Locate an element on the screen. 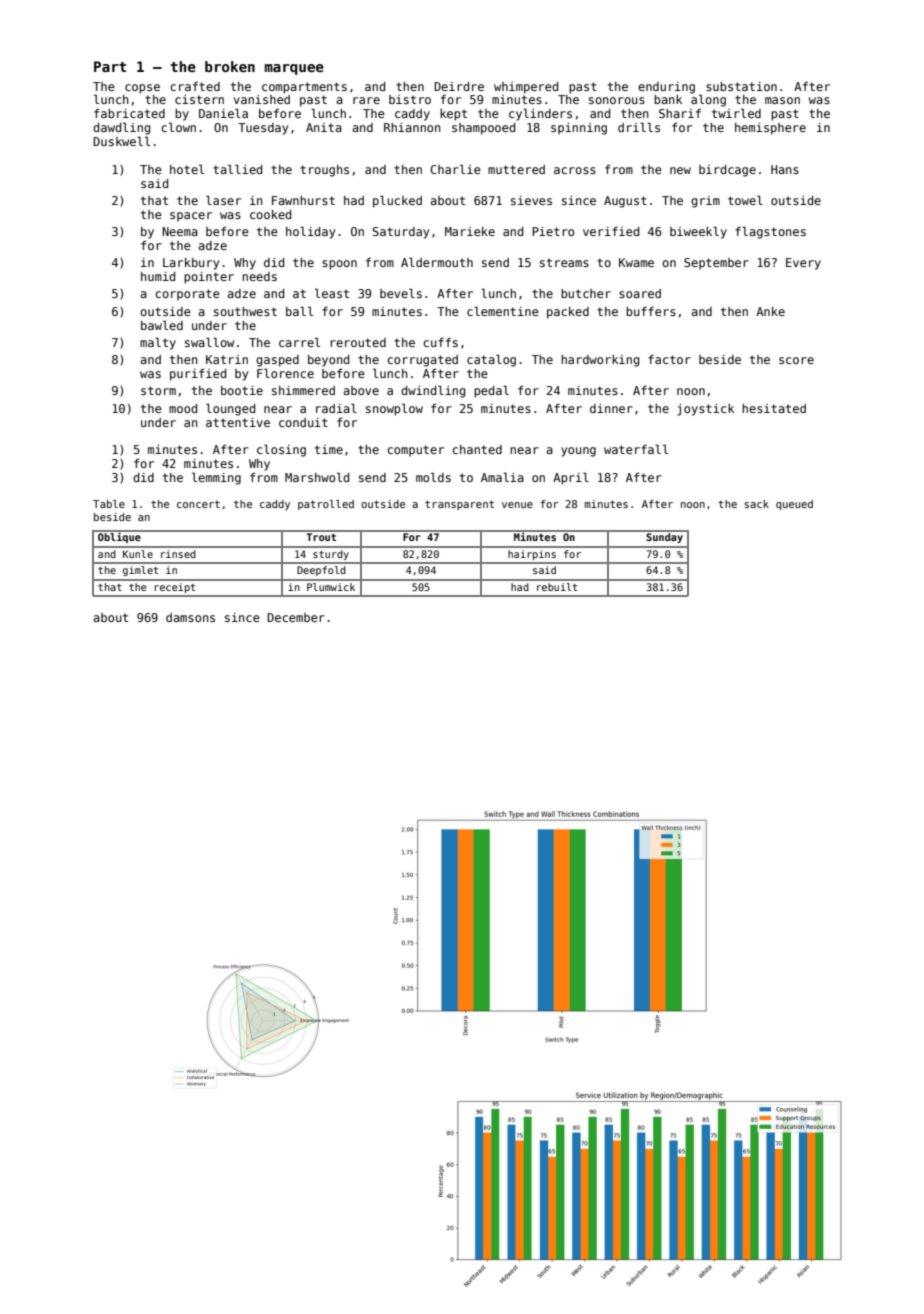 This screenshot has width=924, height=1314. clementine is located at coordinates (503, 311).
